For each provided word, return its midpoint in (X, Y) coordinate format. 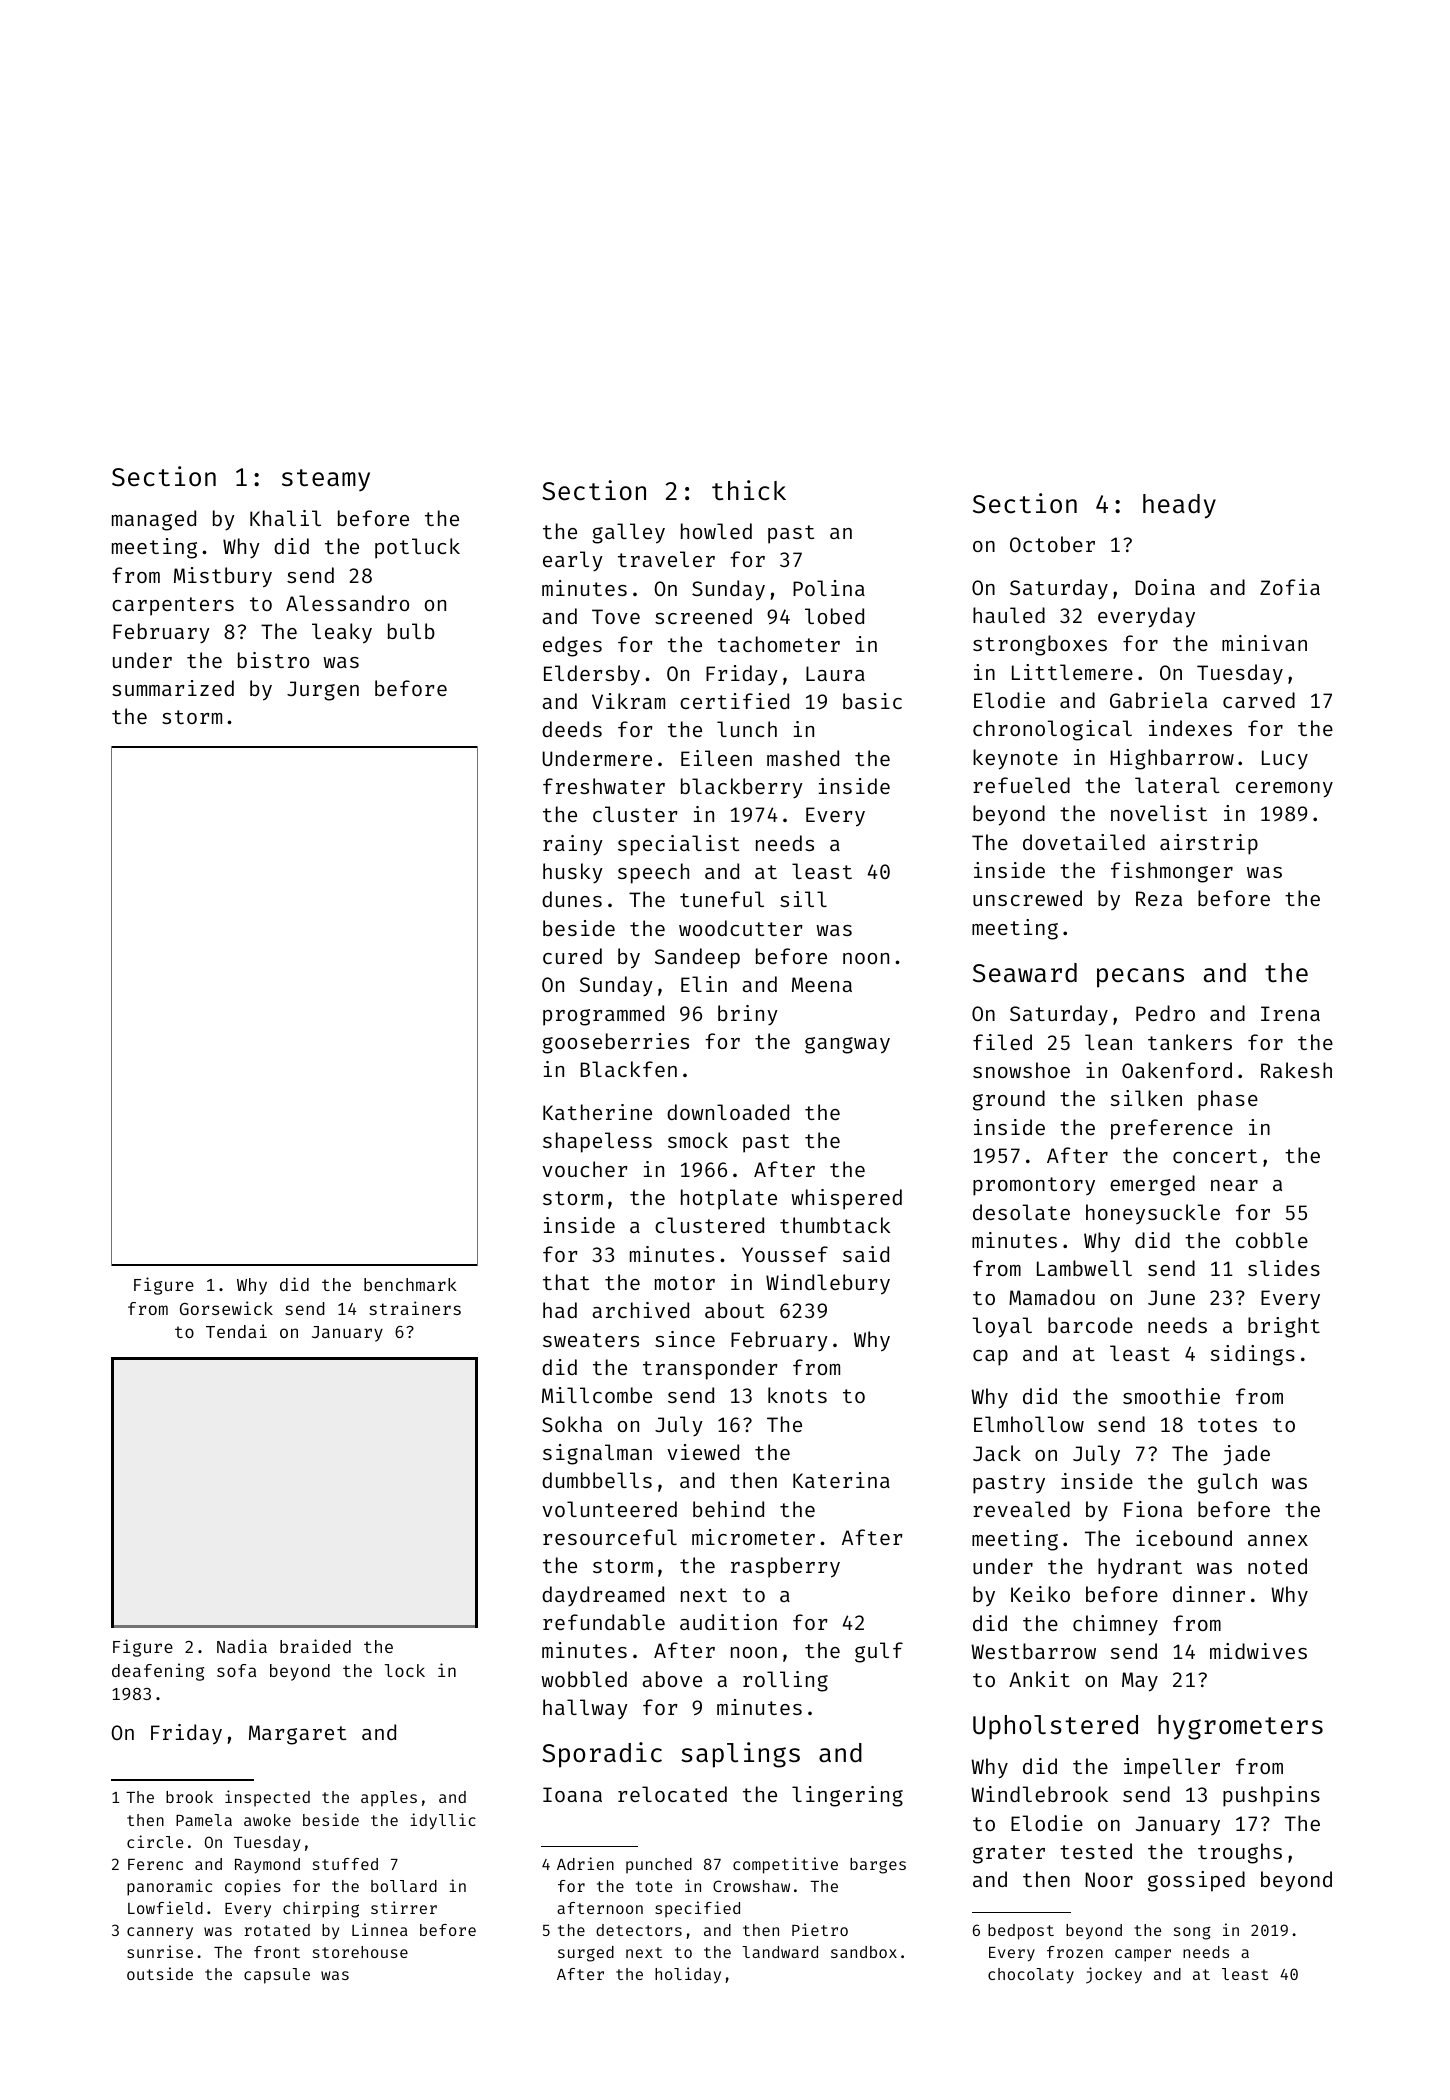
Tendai (236, 1331)
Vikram (628, 701)
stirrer (404, 1907)
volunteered (609, 1509)
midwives (1258, 1651)
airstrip (1209, 844)
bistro (273, 660)
